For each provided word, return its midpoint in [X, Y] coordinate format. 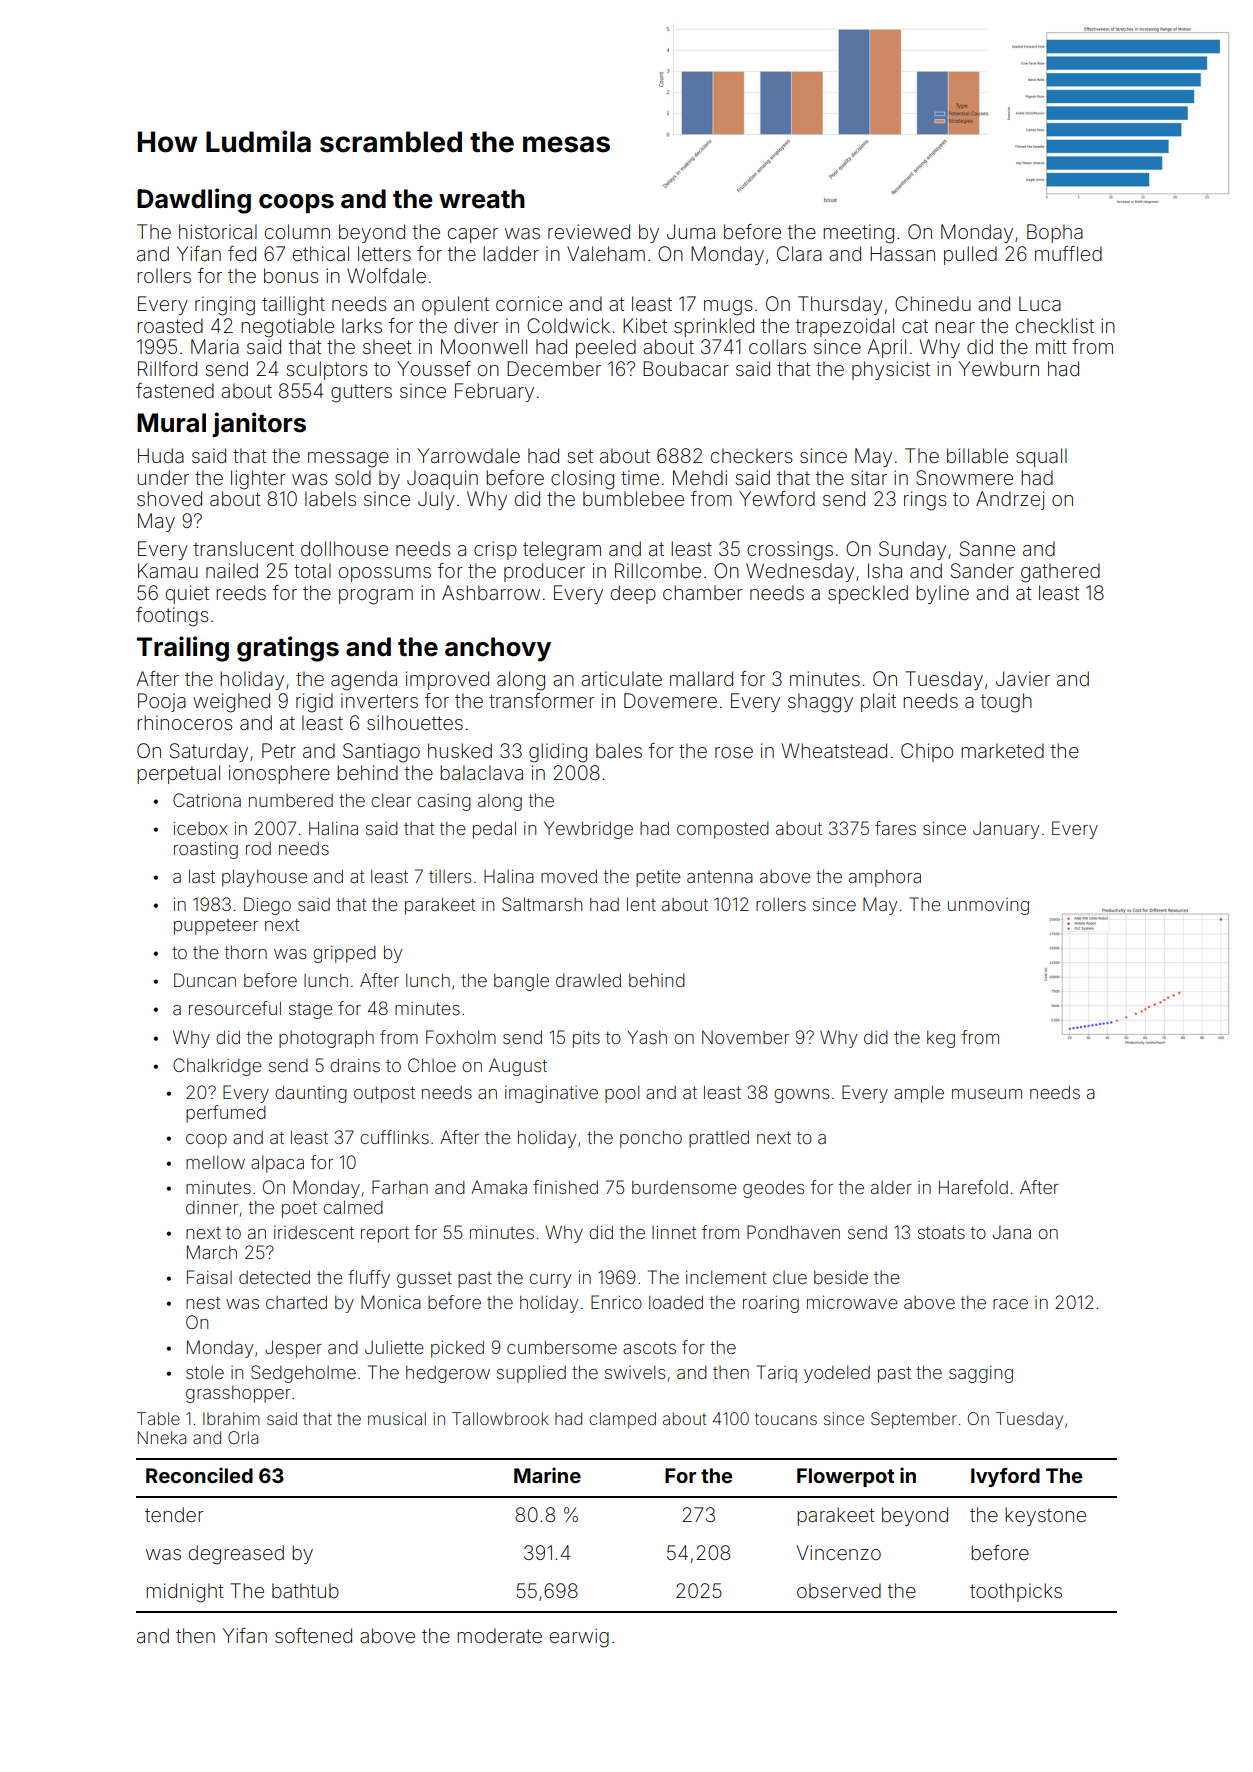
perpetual [178, 774]
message [348, 460]
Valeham [606, 253]
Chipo [927, 752]
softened [313, 1635]
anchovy [498, 649]
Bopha [1055, 233]
